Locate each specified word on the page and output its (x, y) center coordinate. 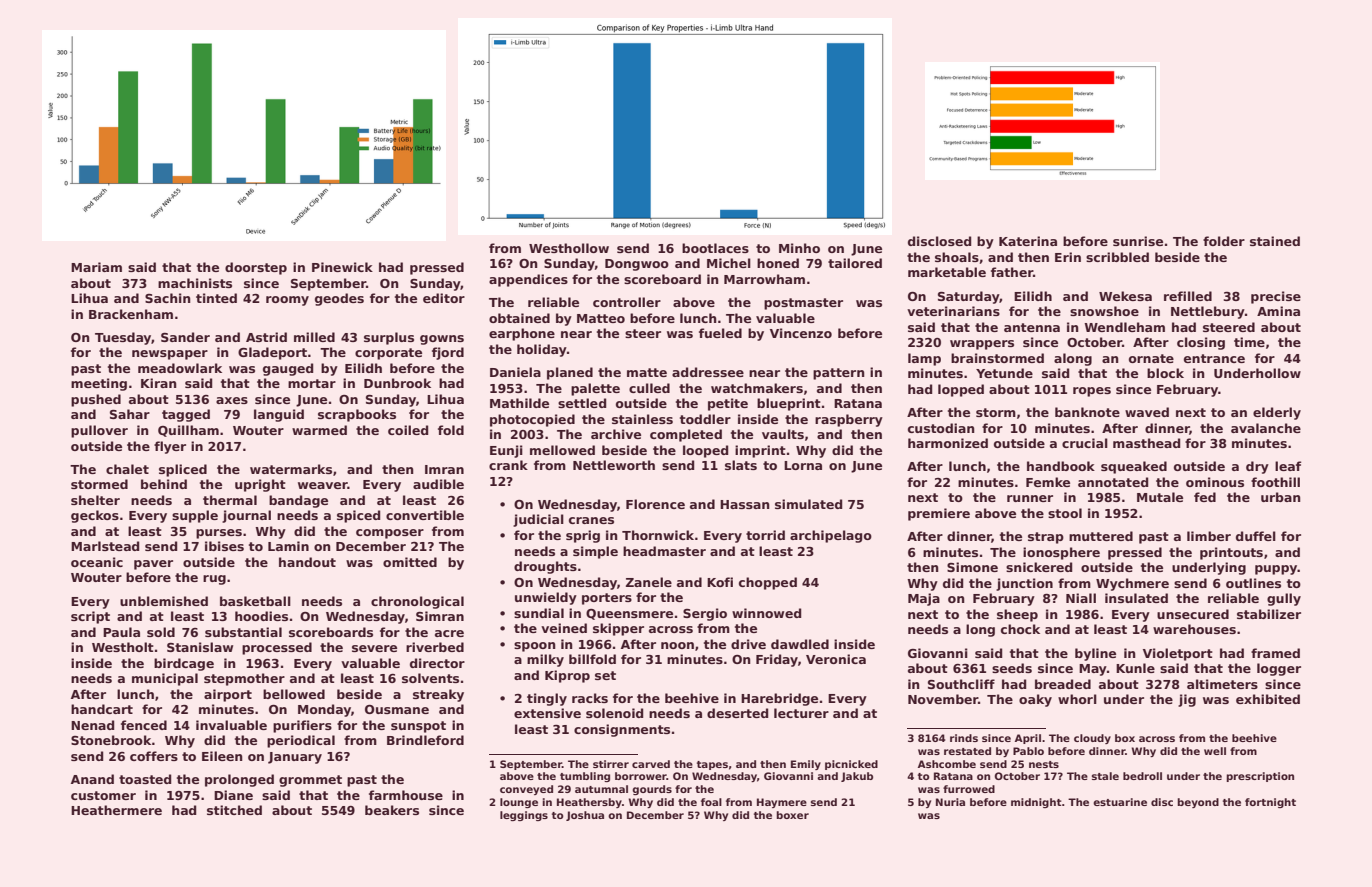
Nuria (950, 802)
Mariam (96, 267)
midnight (1036, 803)
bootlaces (715, 248)
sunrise (1138, 241)
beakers (392, 810)
